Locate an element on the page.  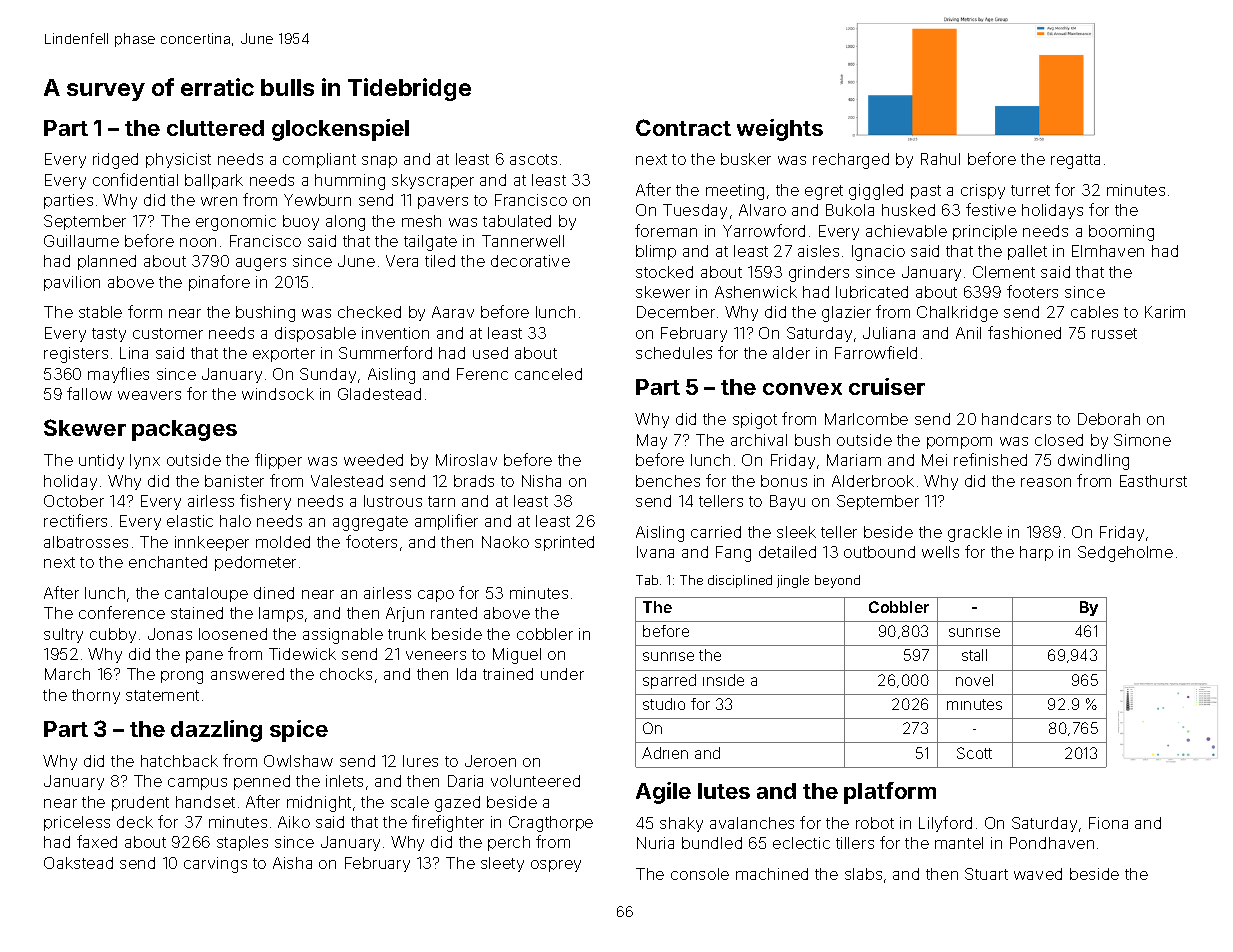
Fiona is located at coordinates (1108, 823).
